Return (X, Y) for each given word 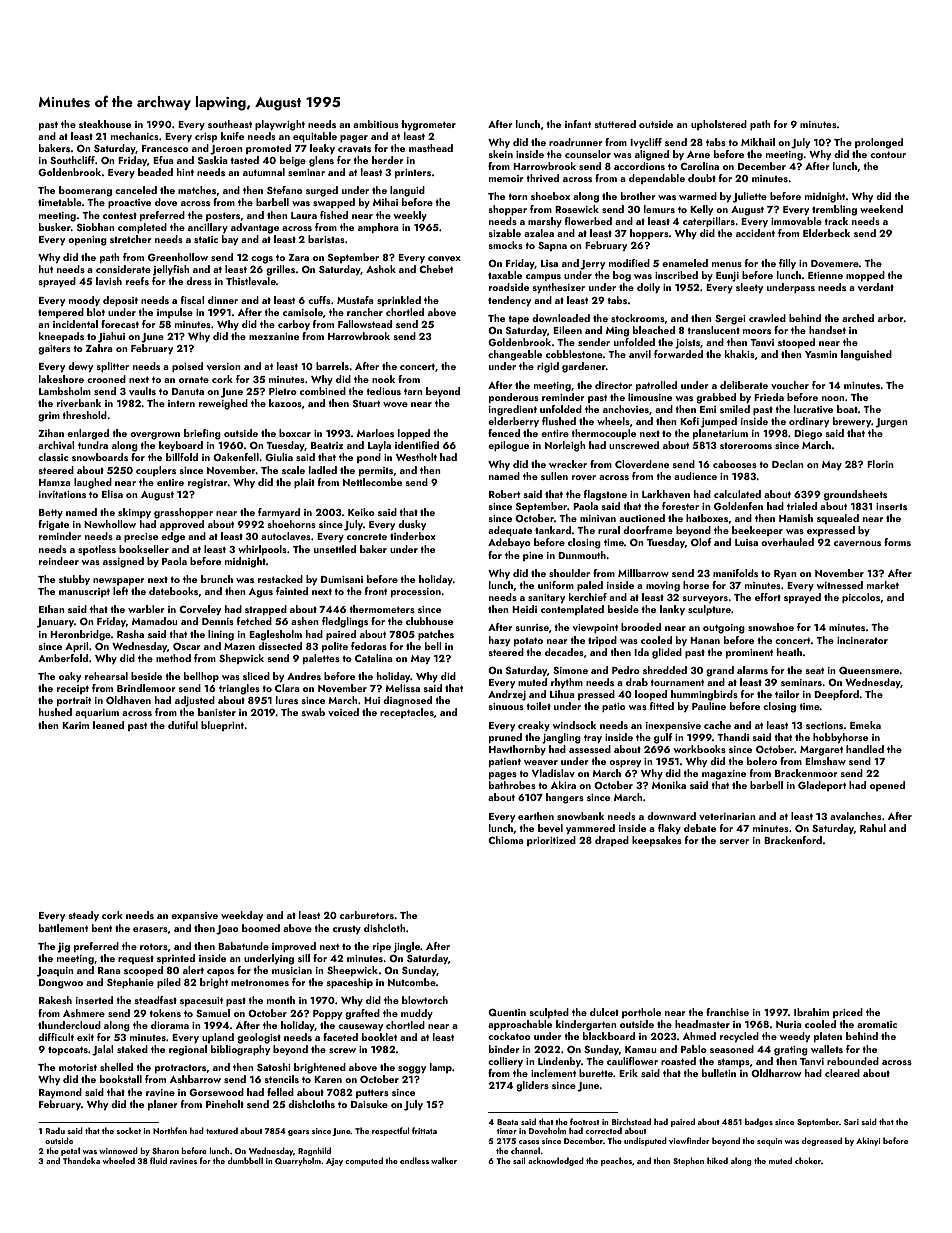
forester (680, 506)
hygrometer (429, 125)
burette (596, 1073)
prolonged (879, 143)
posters (223, 216)
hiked (717, 1160)
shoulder (569, 573)
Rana (109, 970)
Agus (261, 593)
